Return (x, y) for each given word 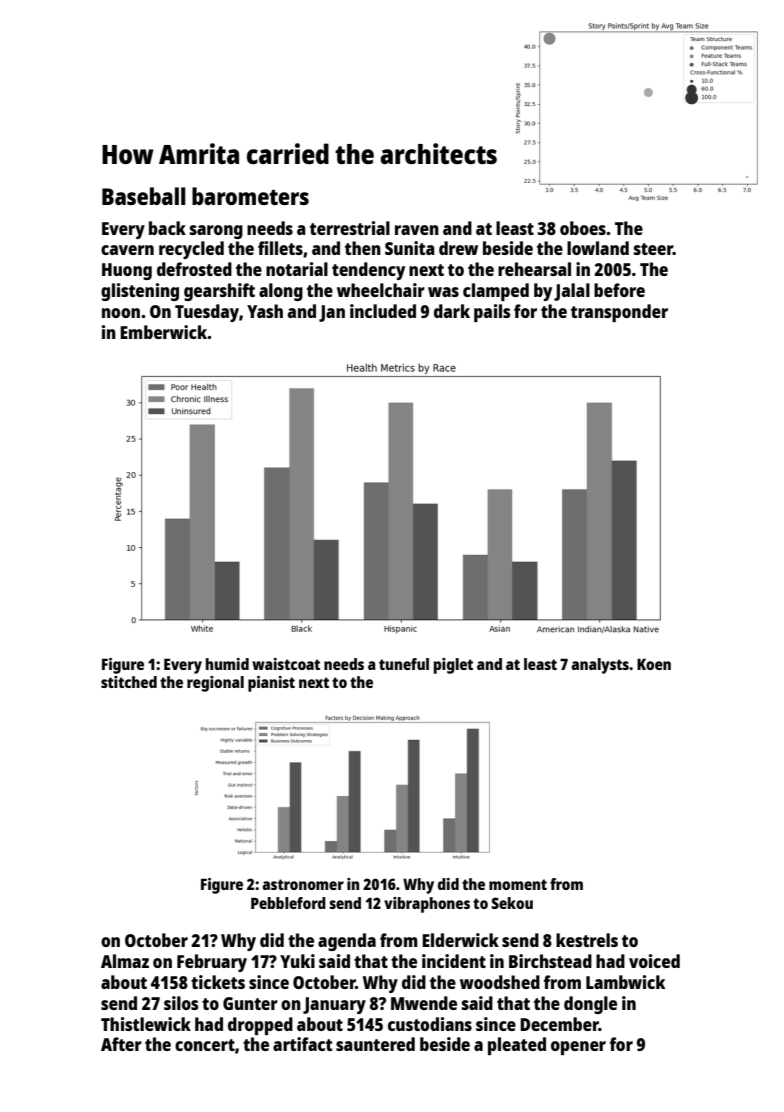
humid (227, 664)
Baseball (144, 196)
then (363, 248)
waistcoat (286, 664)
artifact (302, 1044)
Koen (654, 664)
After (121, 1044)
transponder (619, 313)
